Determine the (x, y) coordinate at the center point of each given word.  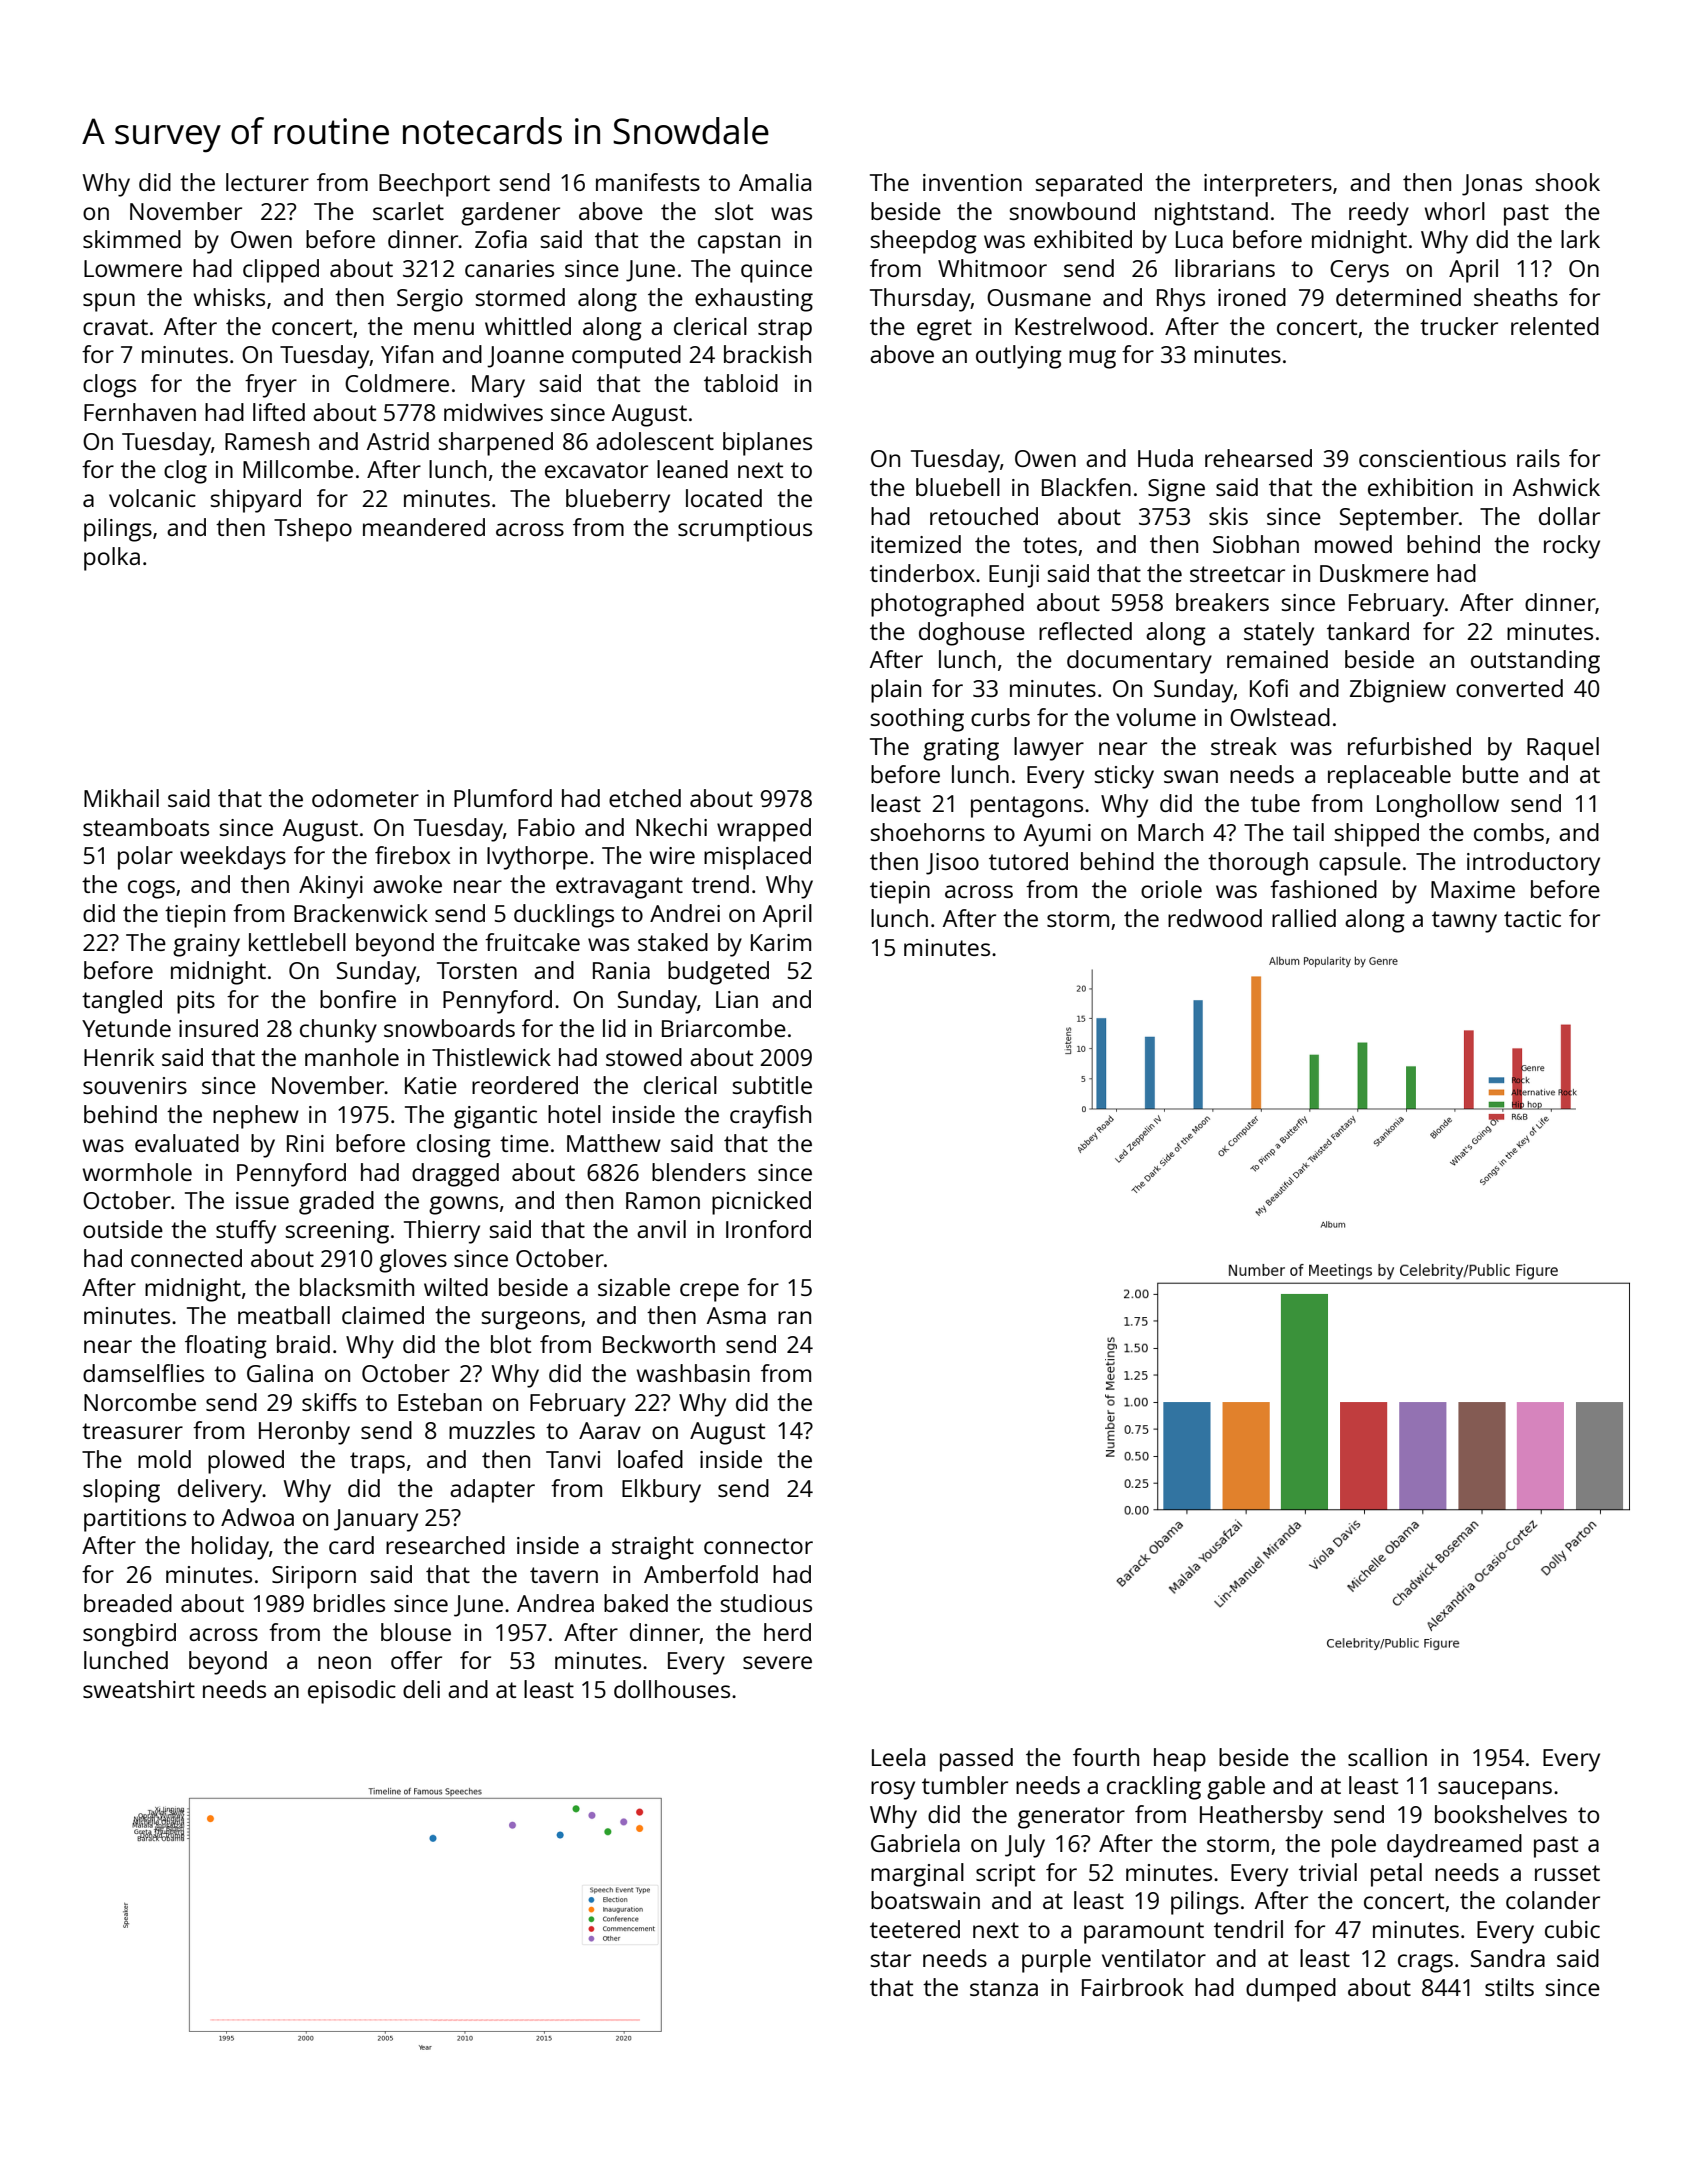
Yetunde (126, 1028)
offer (416, 1660)
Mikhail (121, 798)
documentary (1139, 662)
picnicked (761, 1203)
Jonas (1492, 185)
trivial (1328, 1872)
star (890, 1959)
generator (1071, 1818)
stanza (1004, 1988)
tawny (1464, 922)
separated (1088, 185)
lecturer (267, 182)
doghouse (972, 634)
